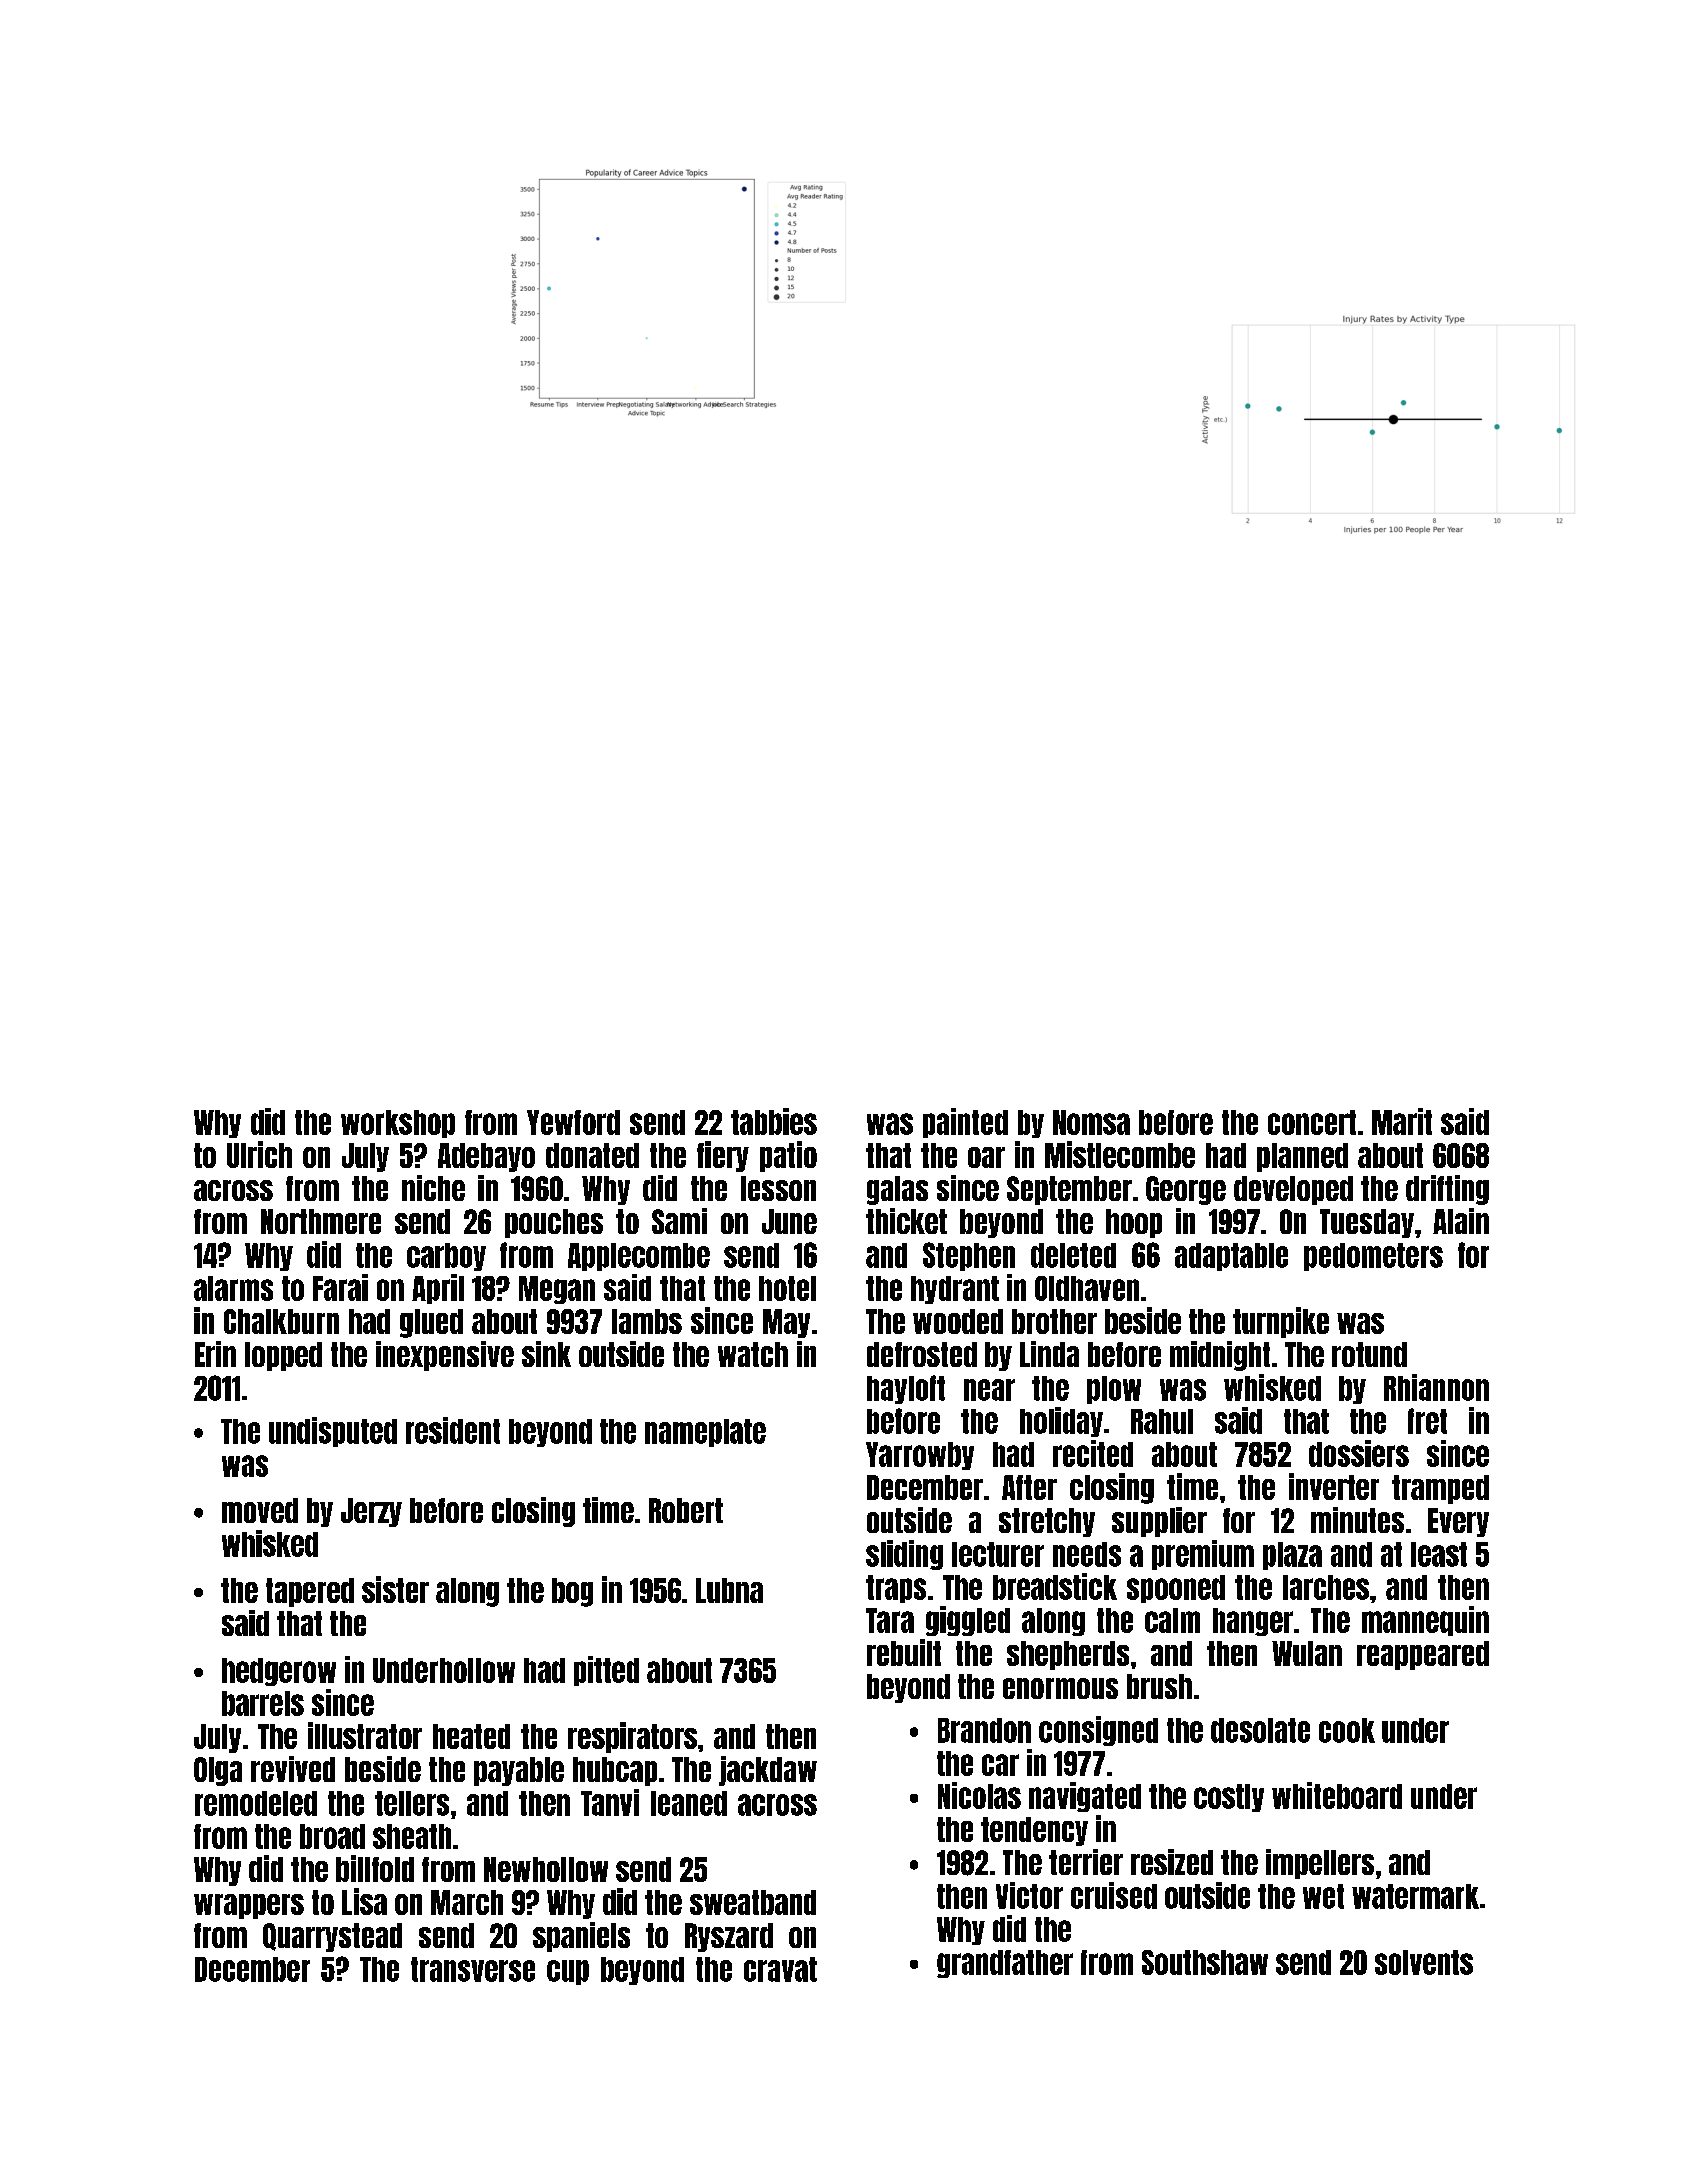  I want to click on Lubna, so click(729, 1590).
